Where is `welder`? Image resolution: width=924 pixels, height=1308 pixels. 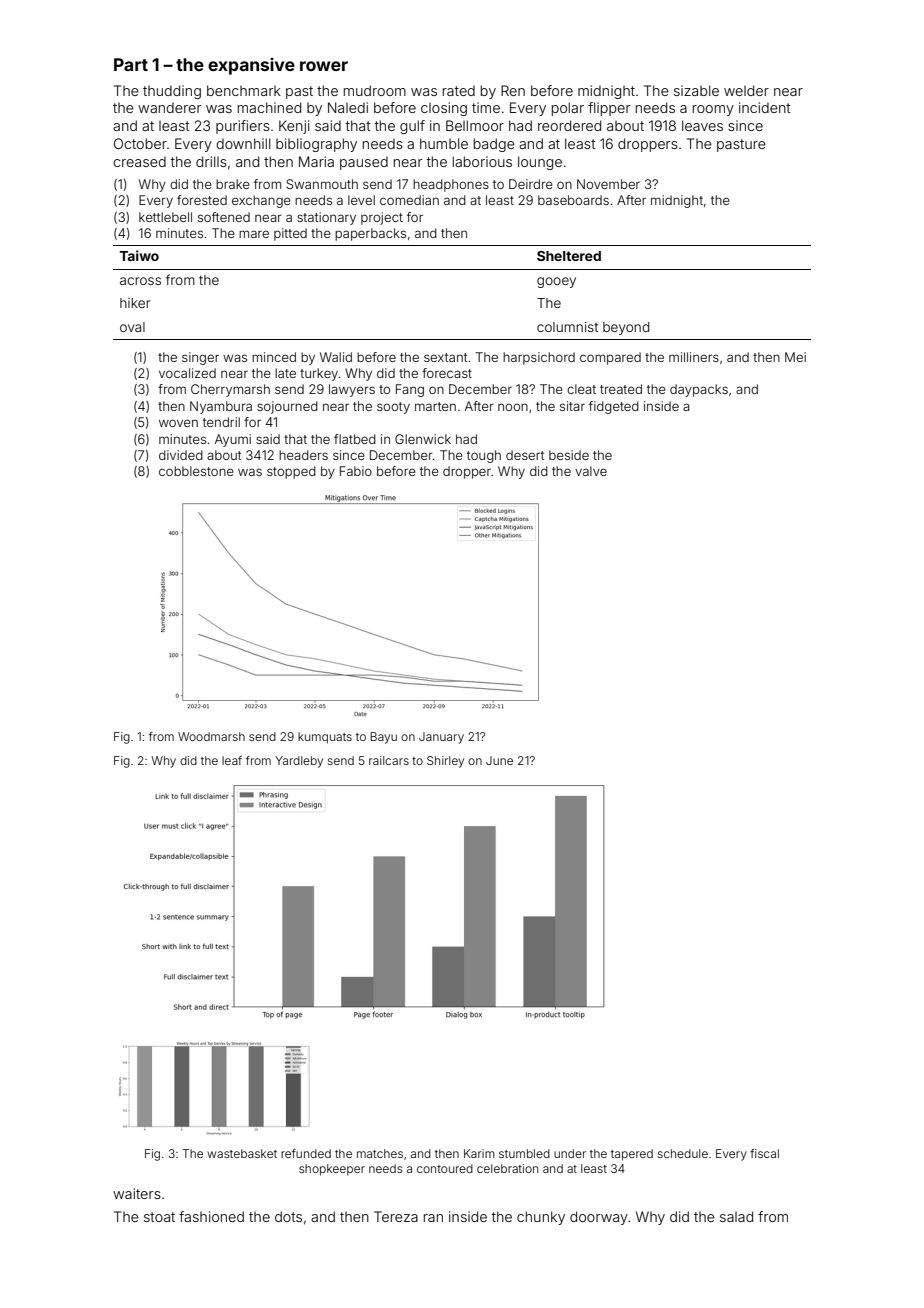 welder is located at coordinates (746, 90).
